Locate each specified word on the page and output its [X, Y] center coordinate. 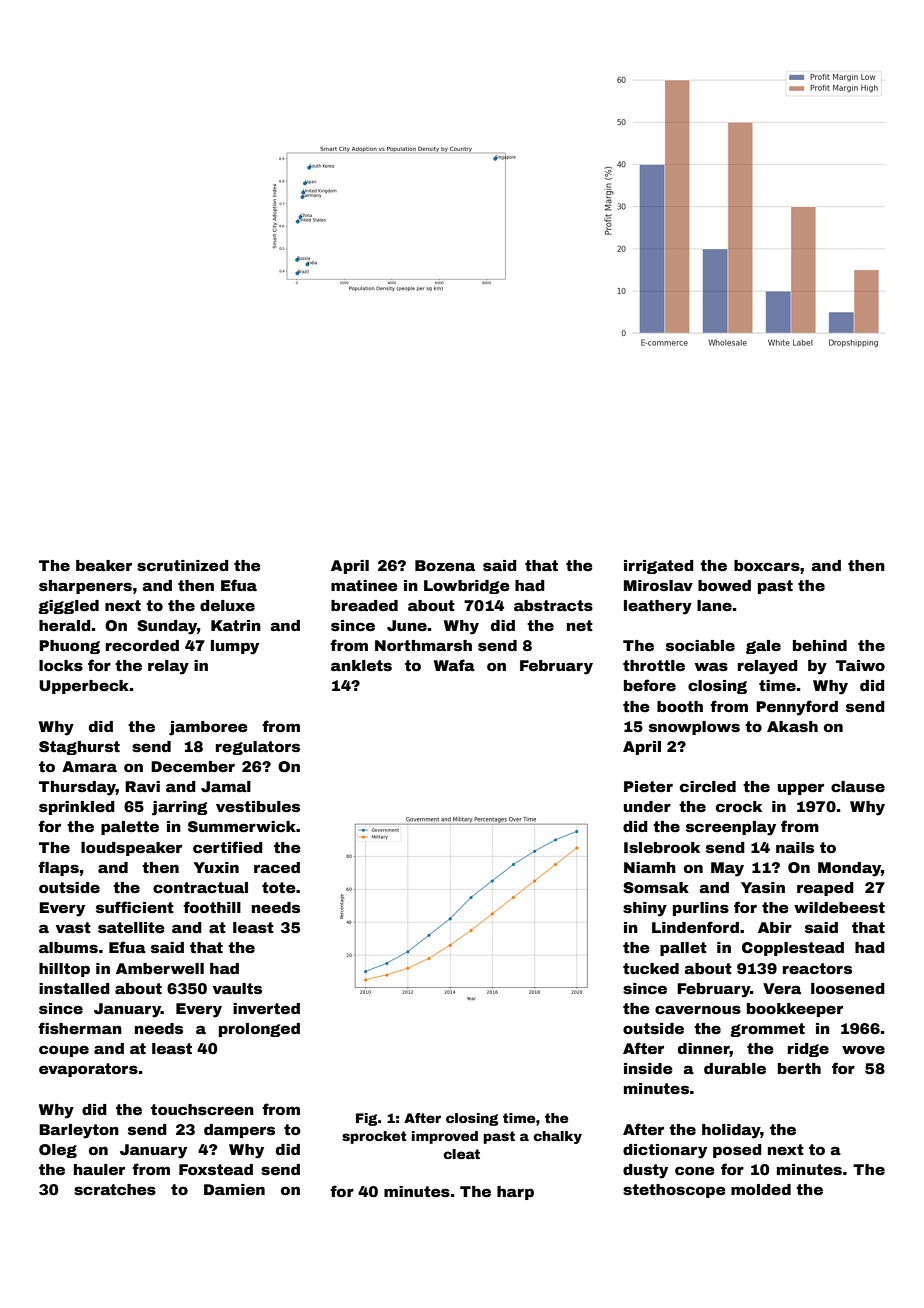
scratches [115, 1189]
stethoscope [674, 1191]
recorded [142, 645]
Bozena [445, 565]
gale [763, 647]
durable [735, 1068]
